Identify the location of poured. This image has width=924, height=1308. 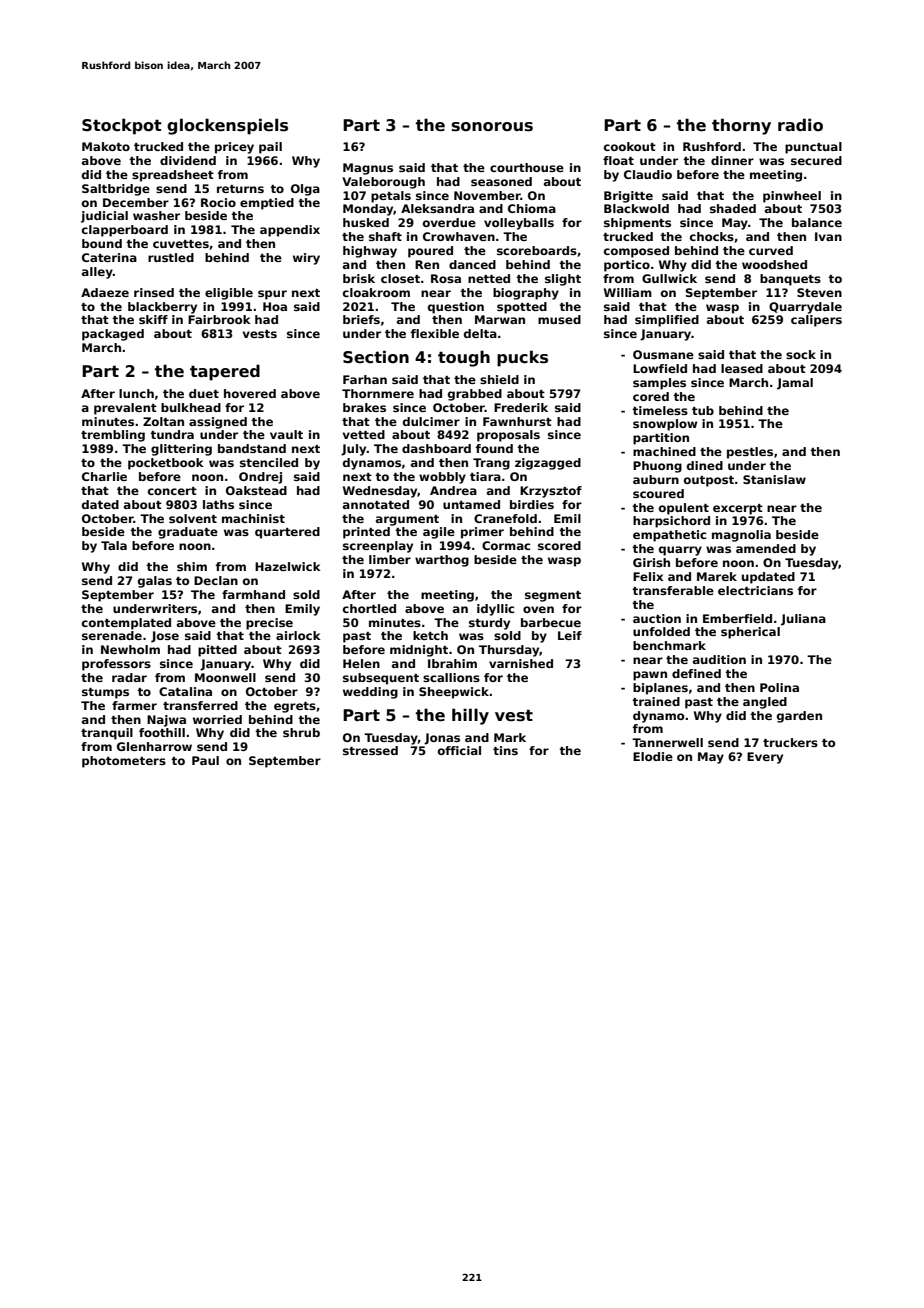
(430, 252).
